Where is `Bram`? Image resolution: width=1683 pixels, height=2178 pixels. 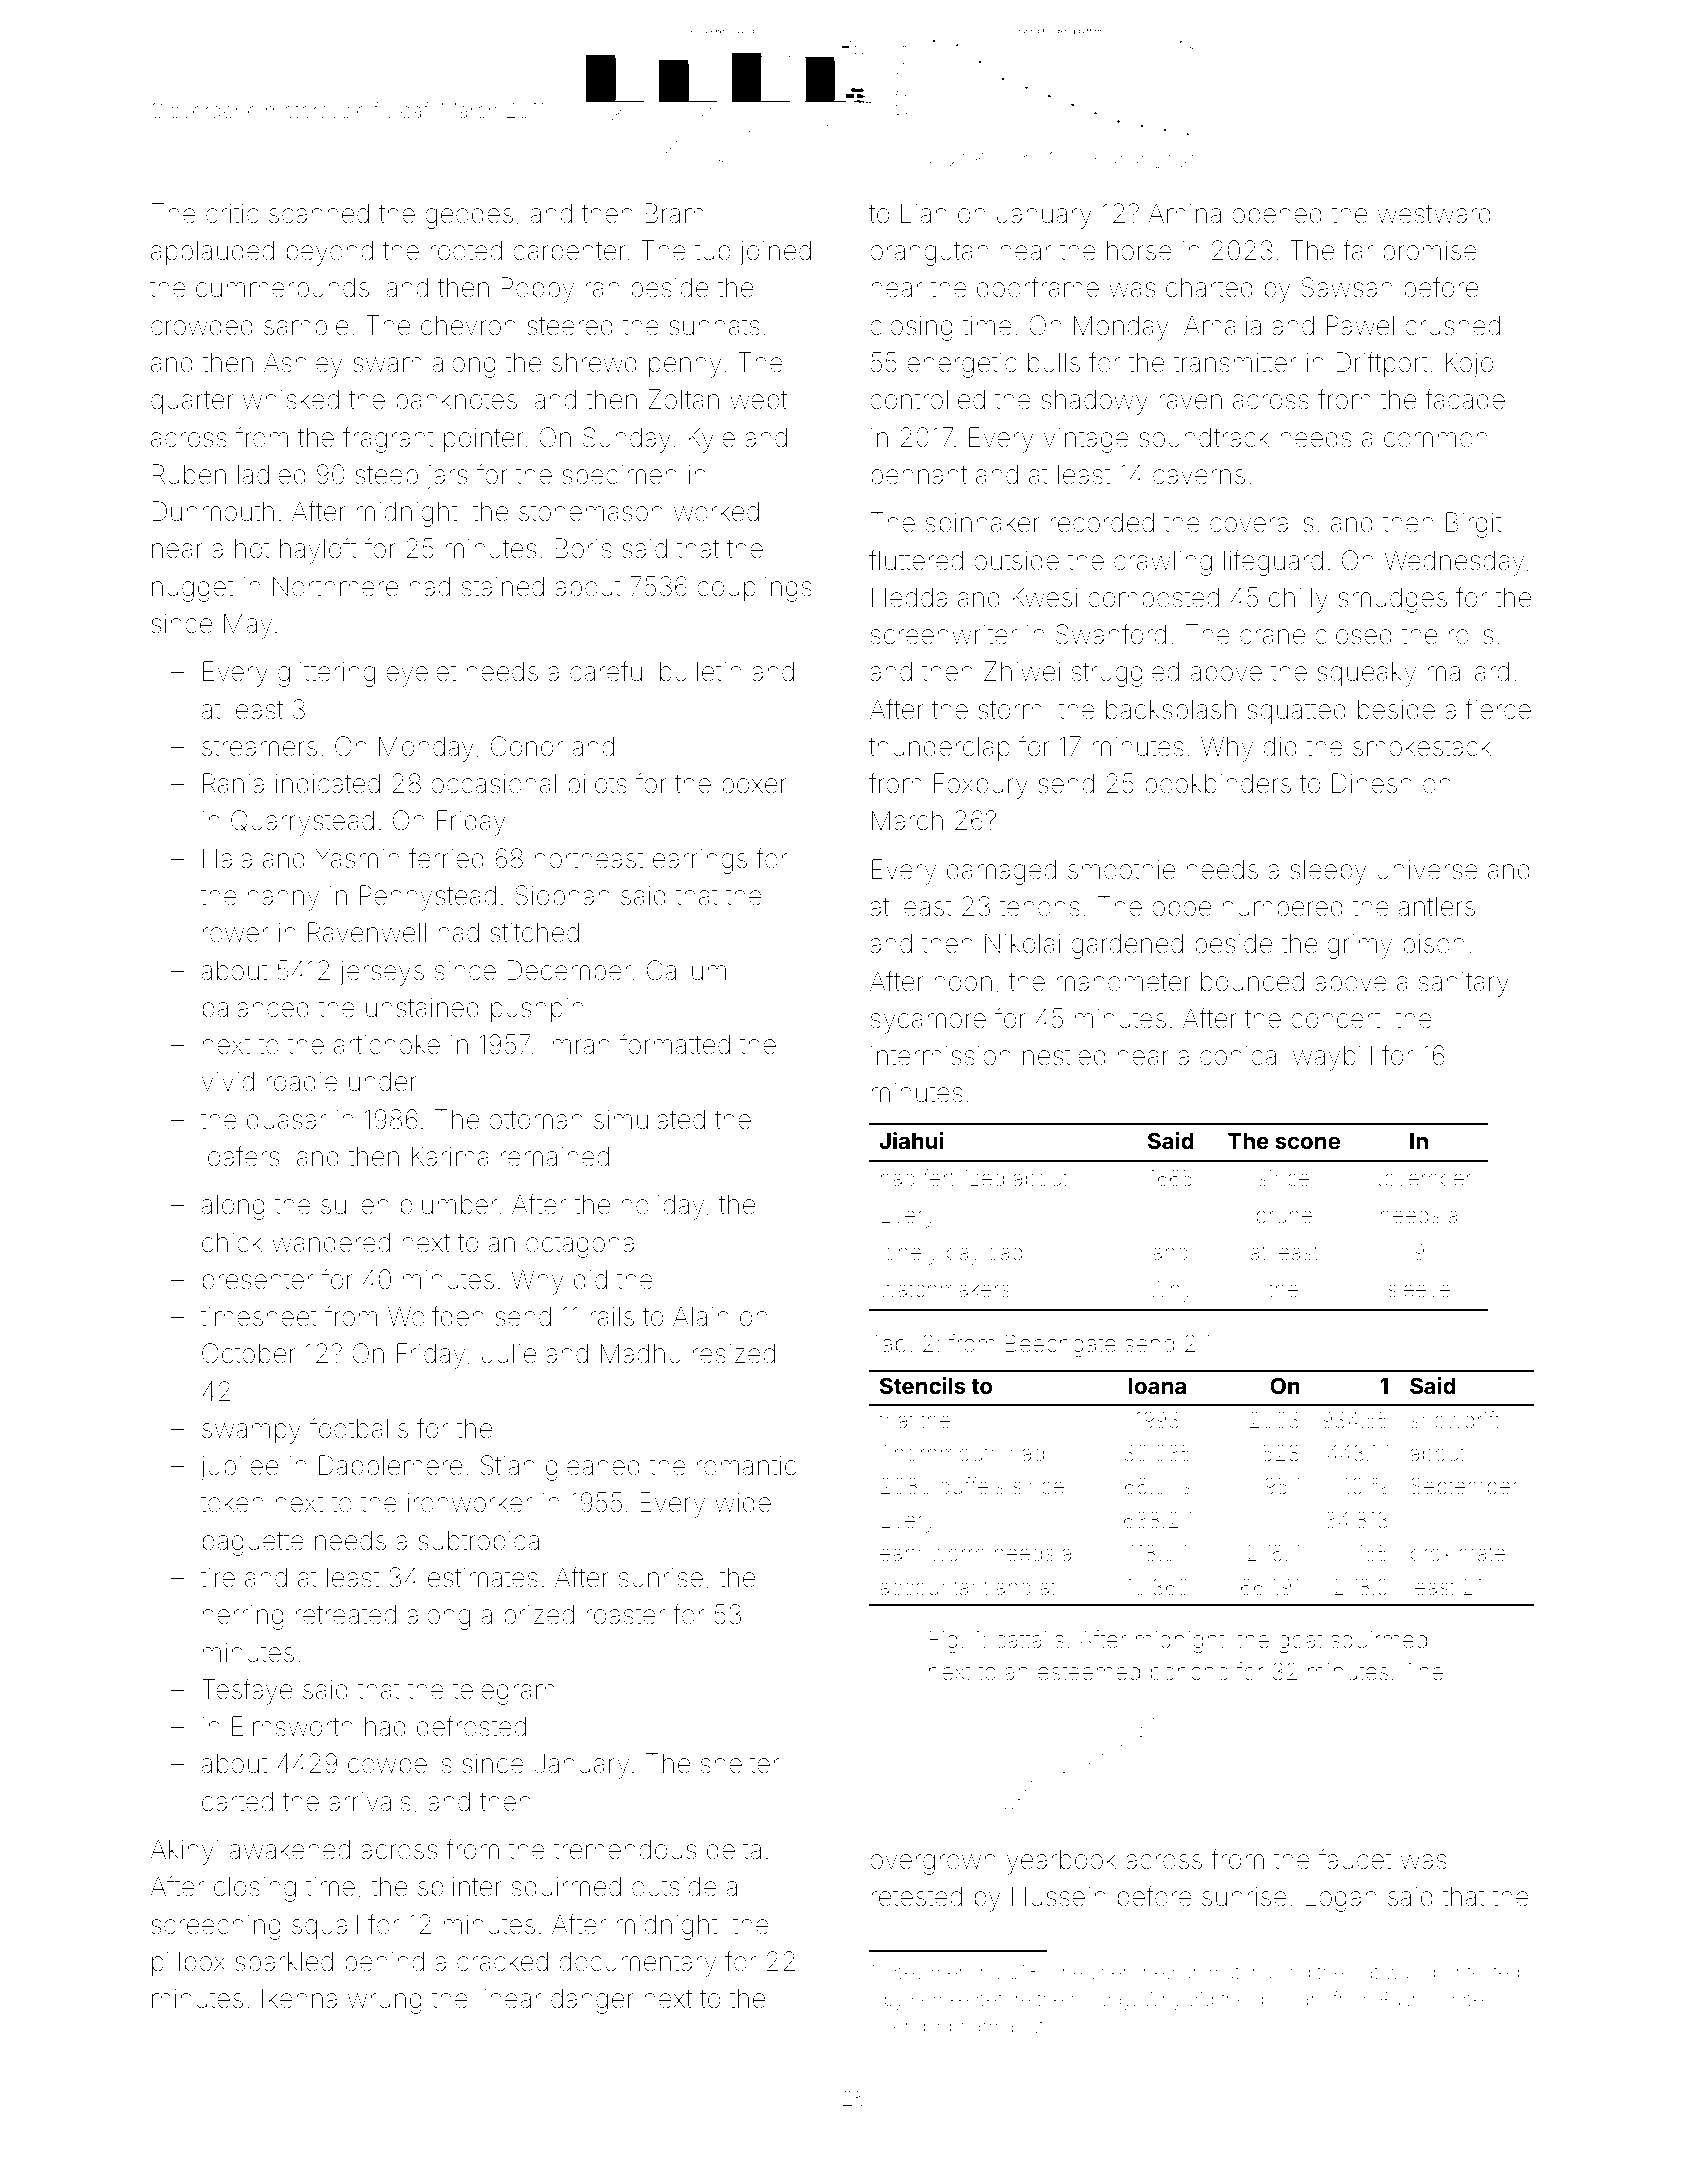
Bram is located at coordinates (674, 213).
